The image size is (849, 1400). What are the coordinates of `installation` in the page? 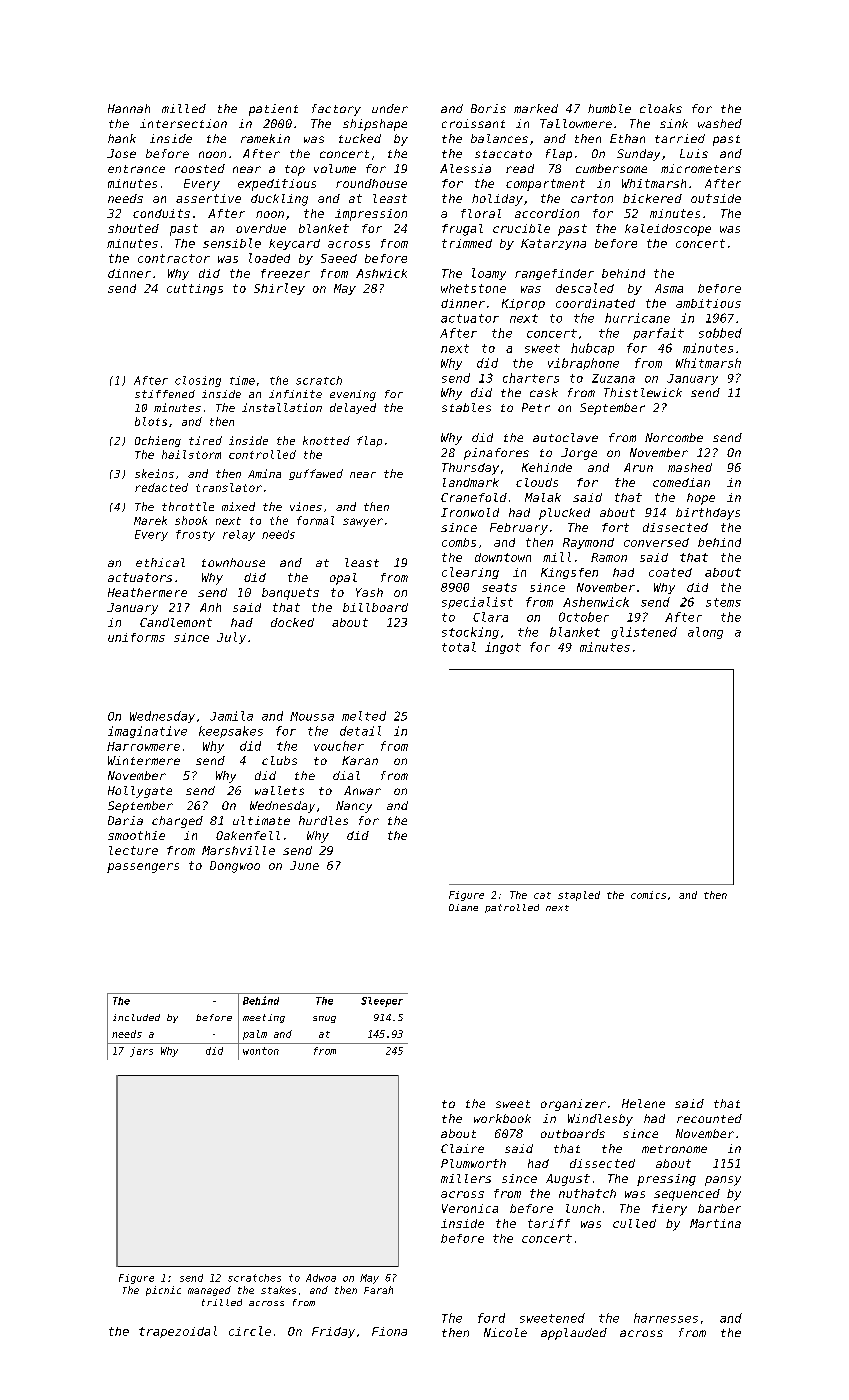 It's located at (282, 407).
